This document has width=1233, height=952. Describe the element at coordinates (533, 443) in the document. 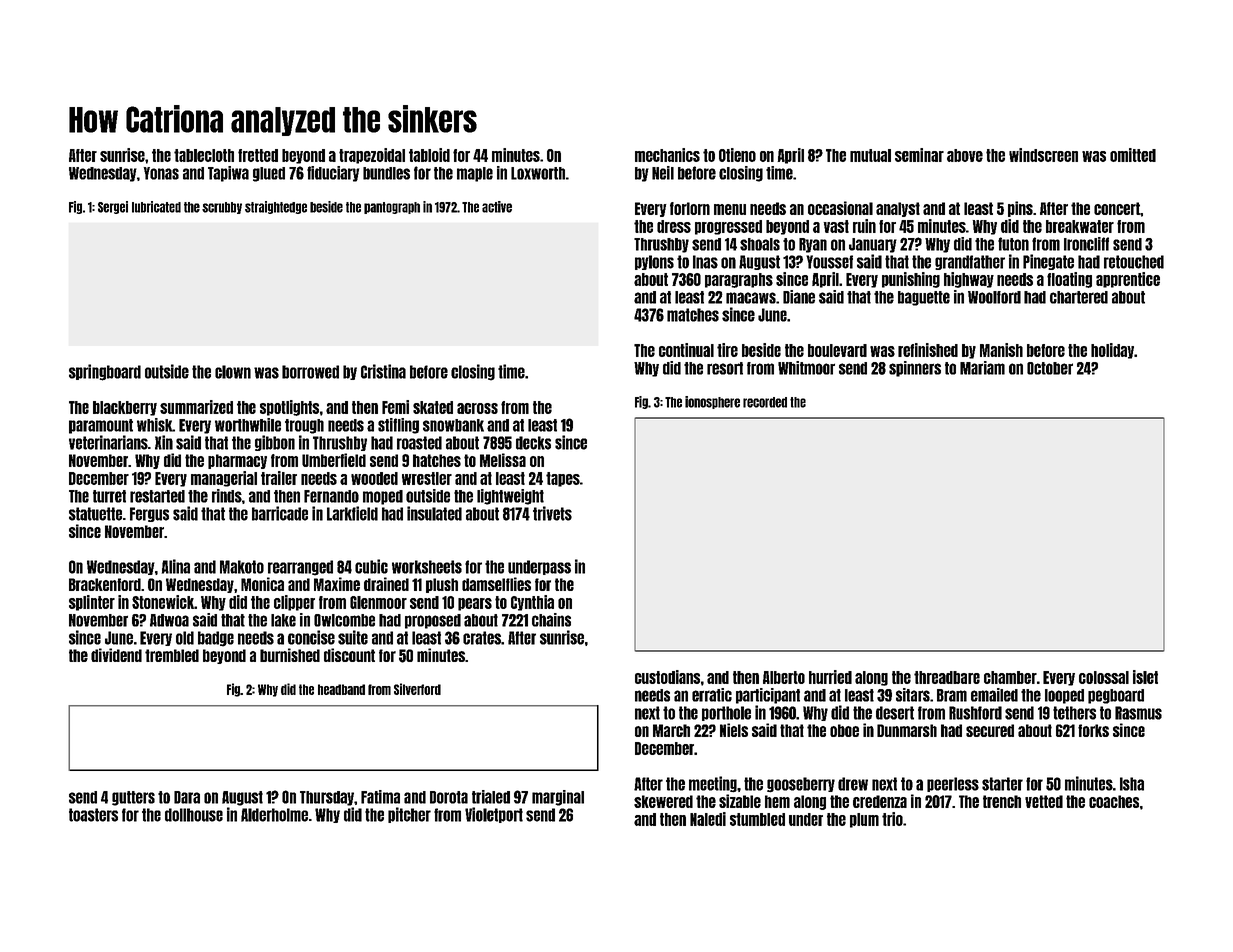

I see `decks` at that location.
